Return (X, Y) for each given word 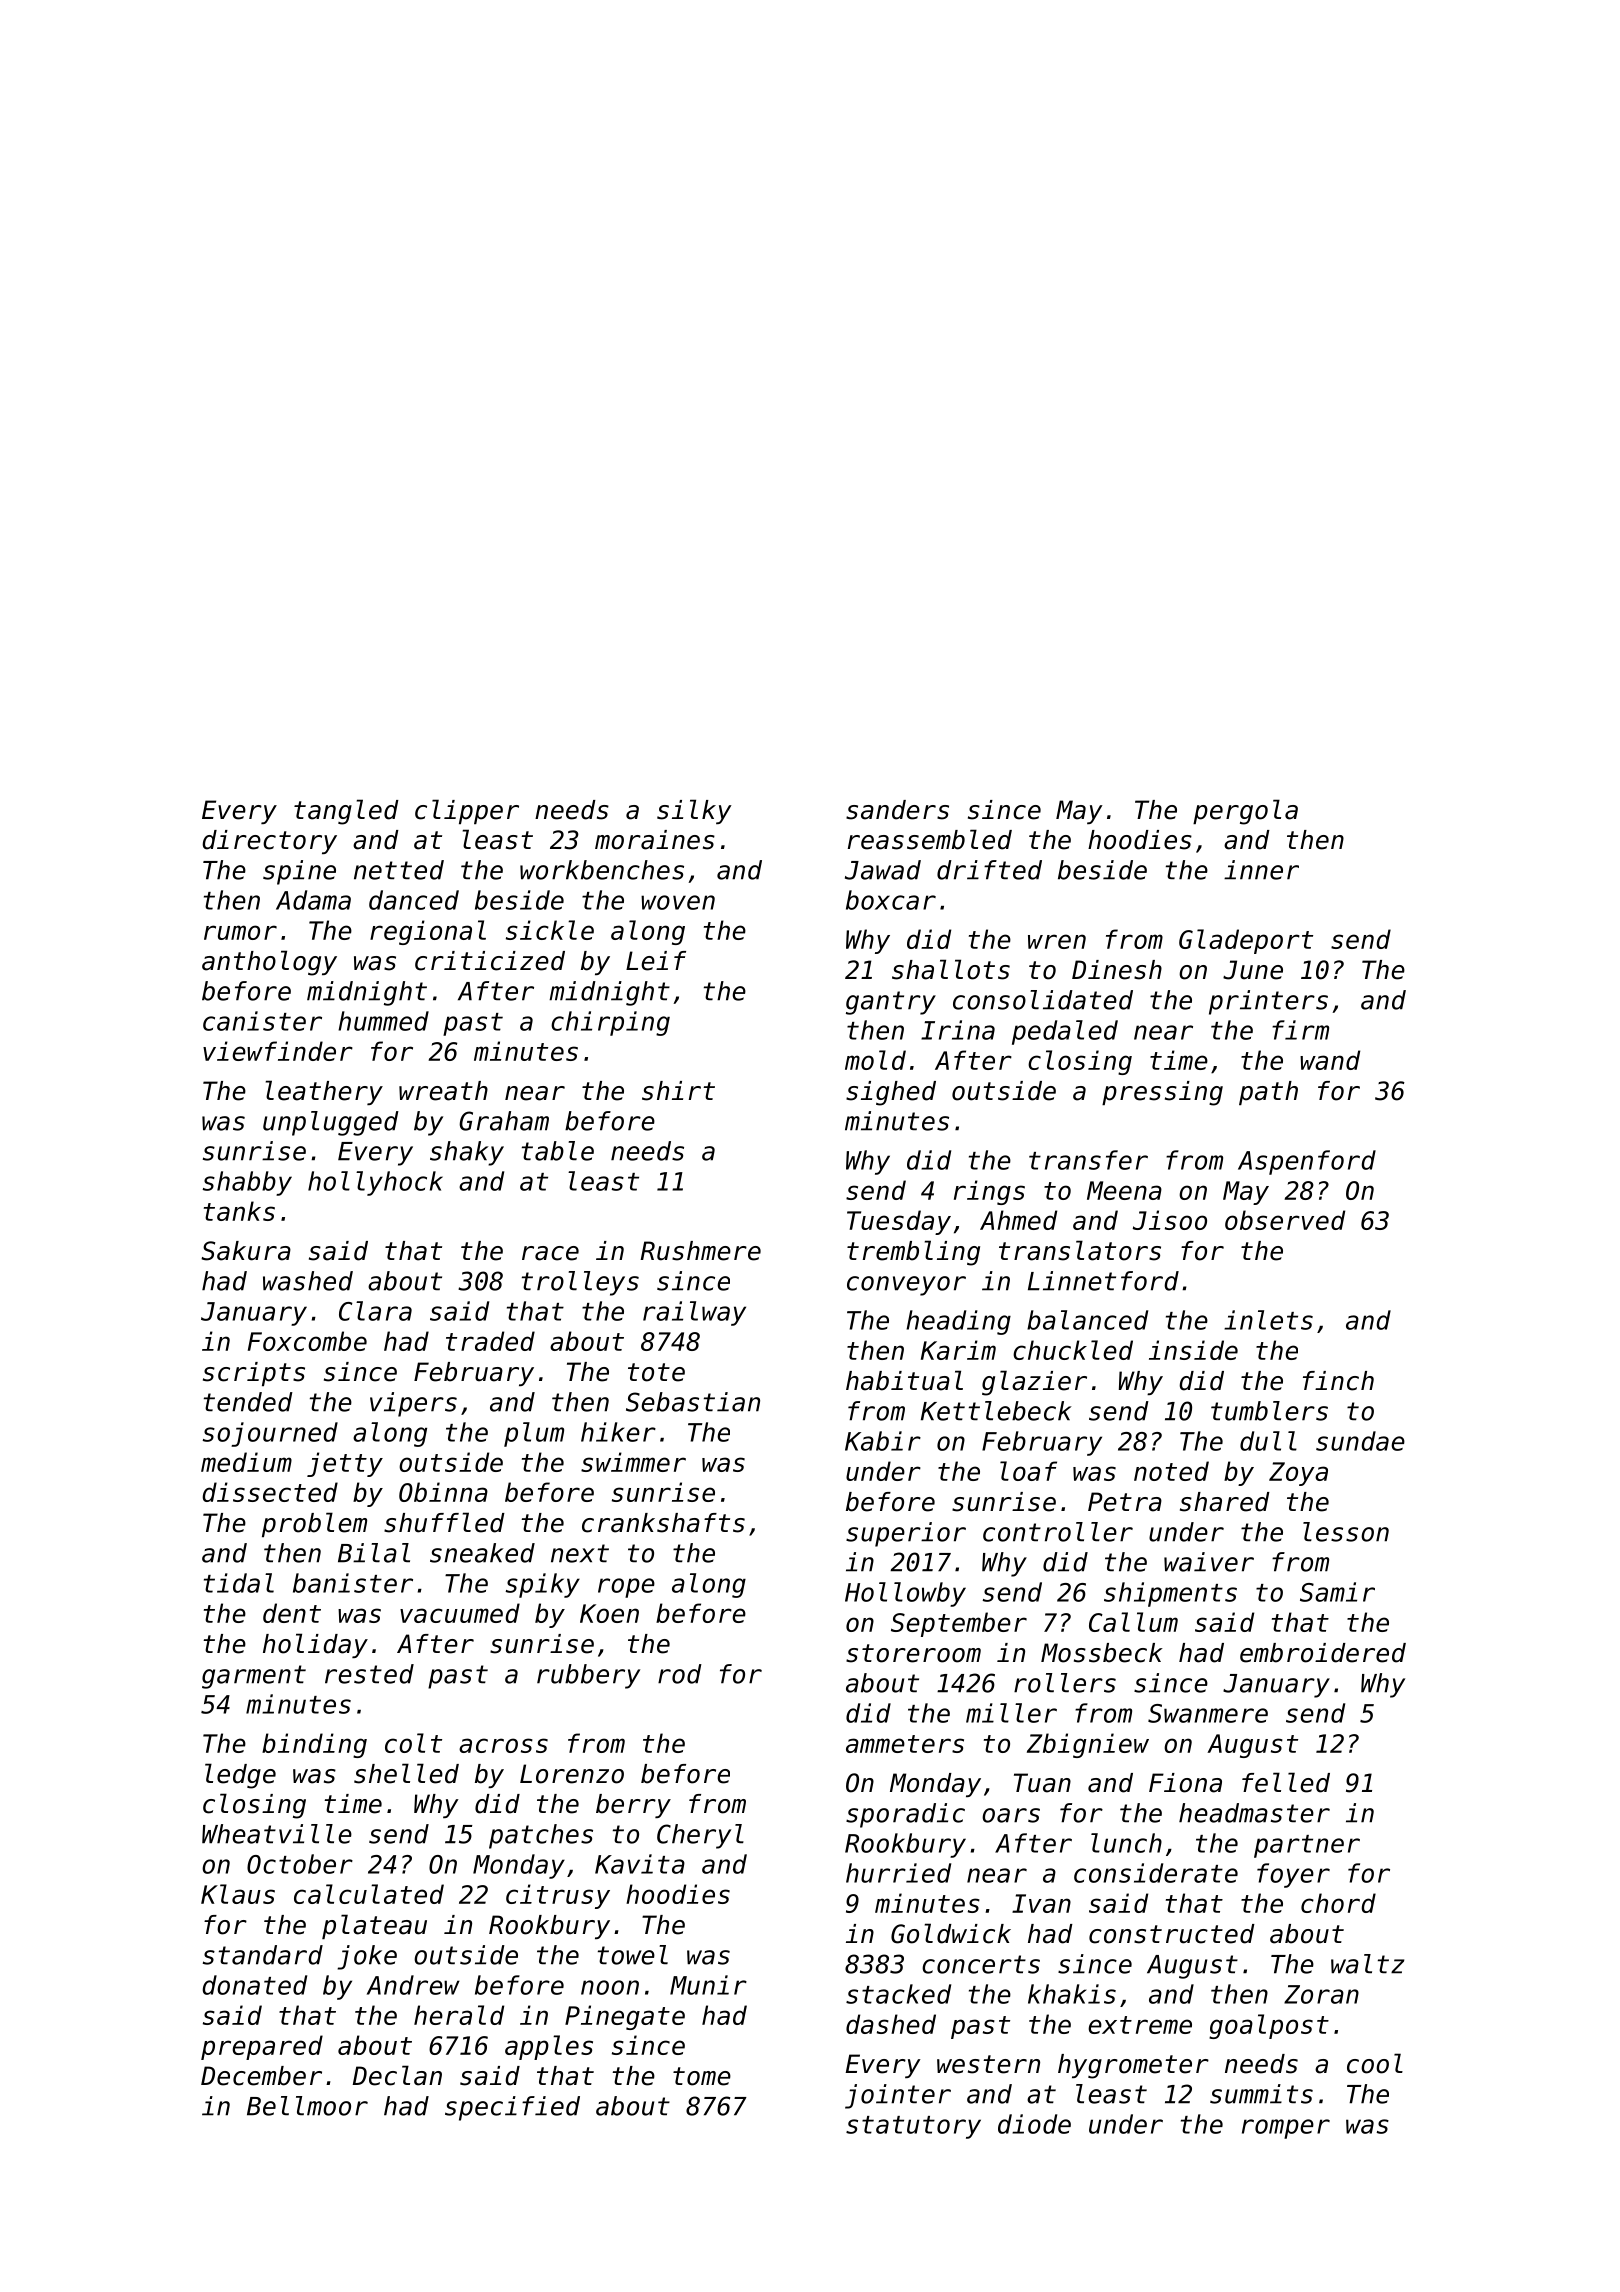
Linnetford (1103, 1281)
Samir (1337, 1592)
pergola (1245, 812)
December (261, 2076)
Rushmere (700, 1251)
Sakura (246, 1251)
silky (694, 811)
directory (269, 842)
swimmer (633, 1462)
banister (353, 1583)
